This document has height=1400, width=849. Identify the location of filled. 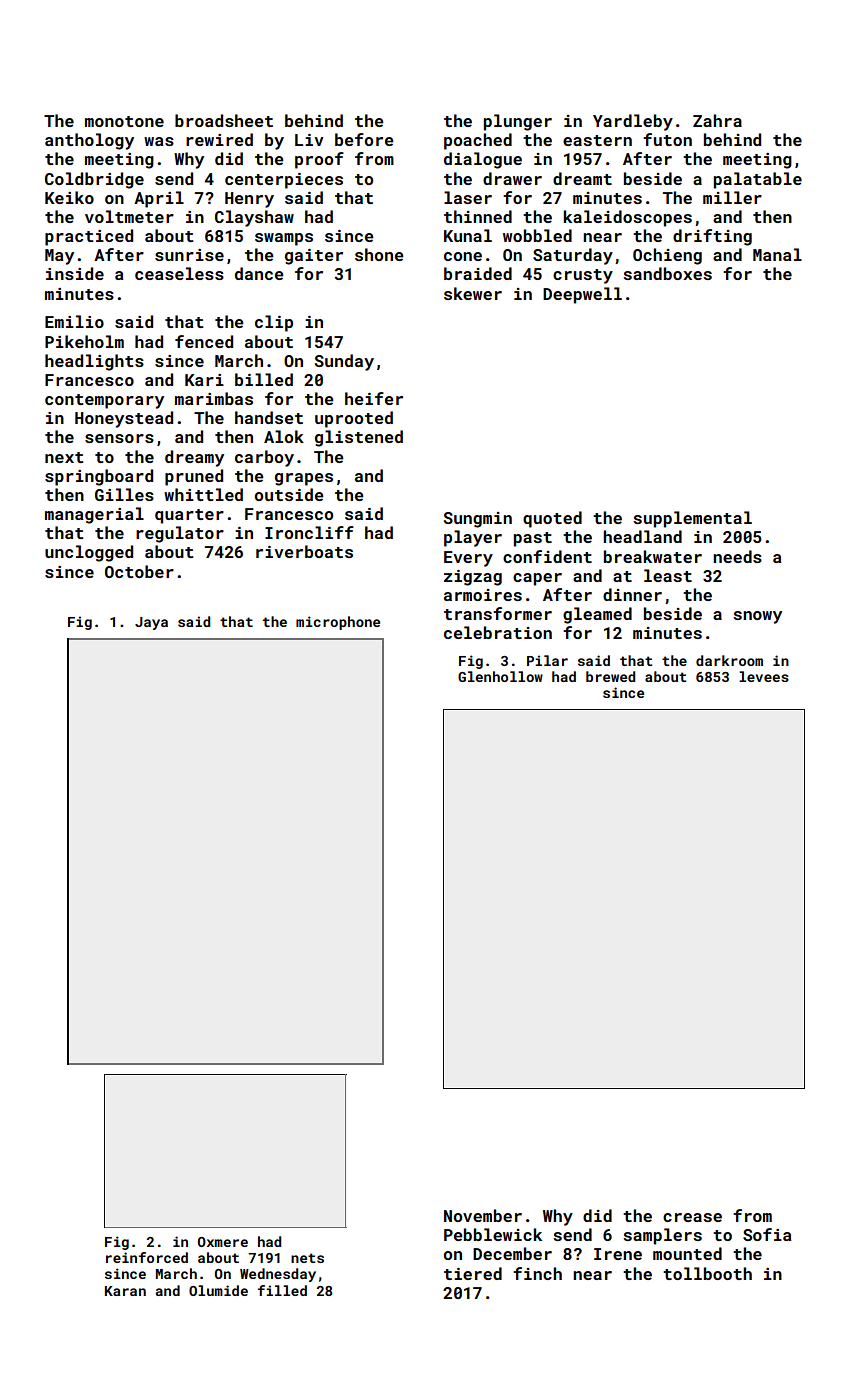
(282, 1290).
